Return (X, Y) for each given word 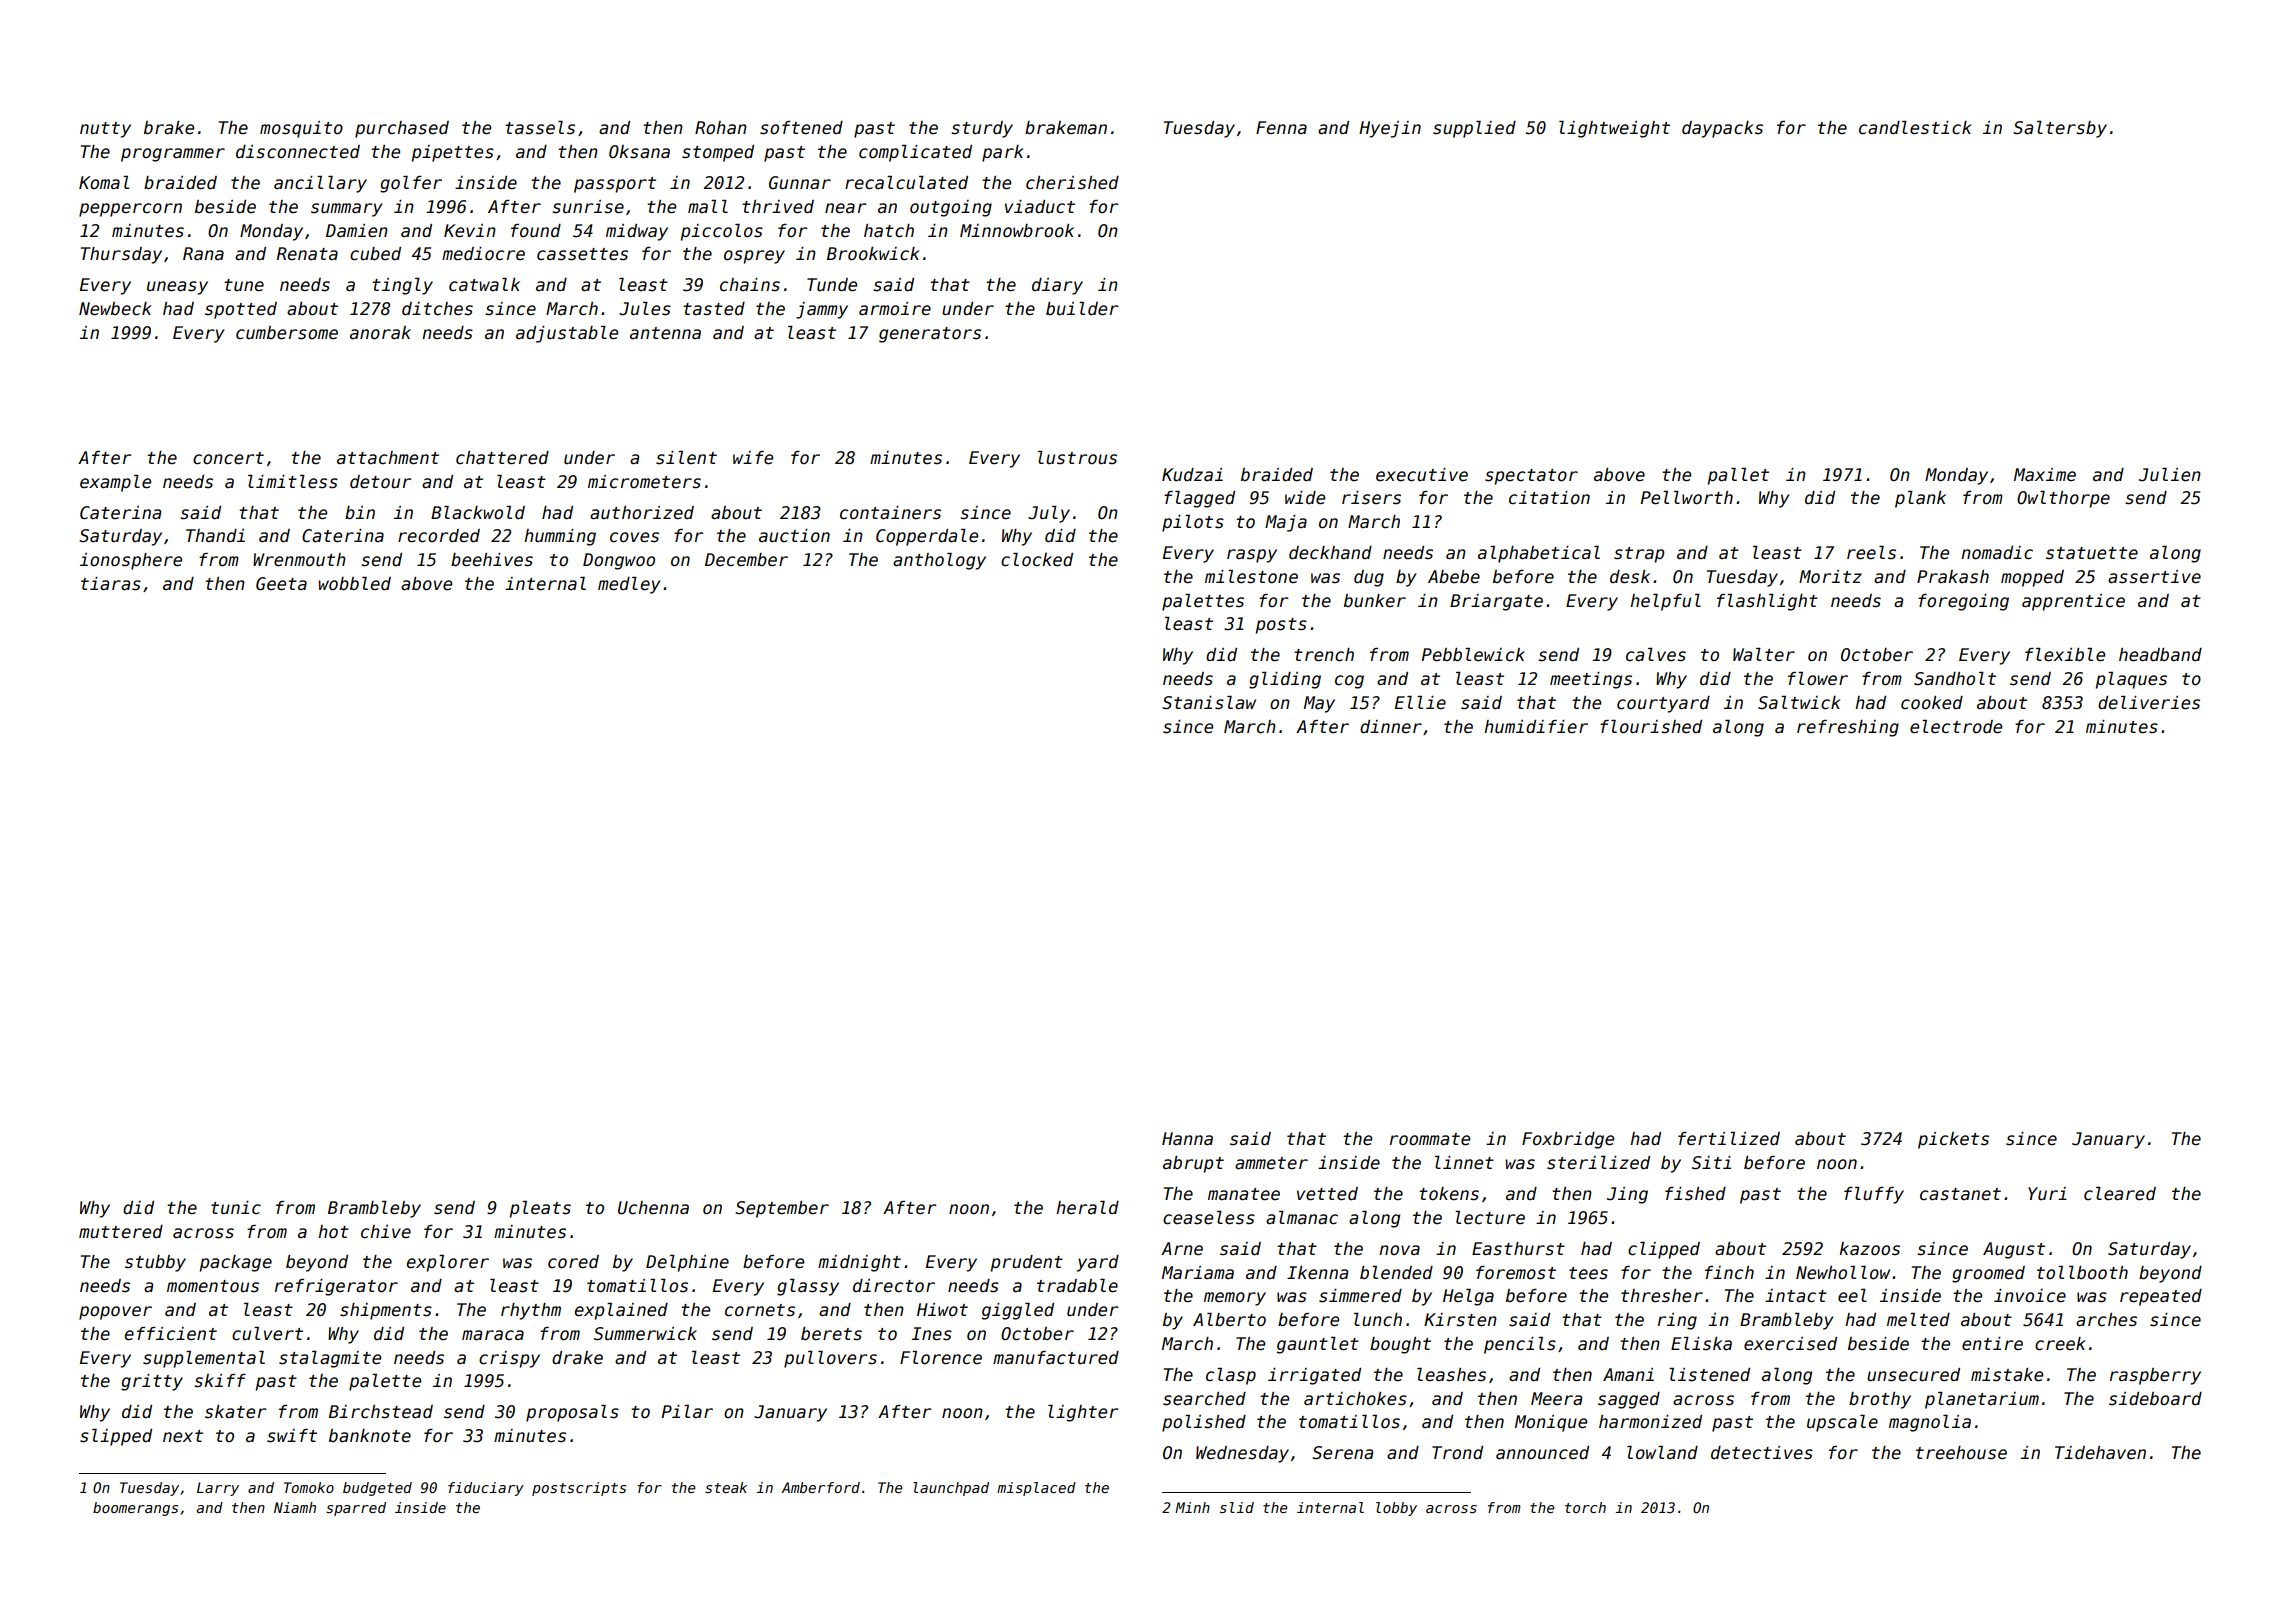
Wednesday (1242, 1454)
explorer (448, 1263)
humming (560, 537)
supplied (1474, 129)
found (536, 231)
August (2014, 1250)
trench (1324, 655)
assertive (2154, 577)
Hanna (1187, 1138)
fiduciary (486, 1489)
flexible (2065, 655)
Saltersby (2060, 129)
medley (629, 585)
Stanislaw (1209, 703)
